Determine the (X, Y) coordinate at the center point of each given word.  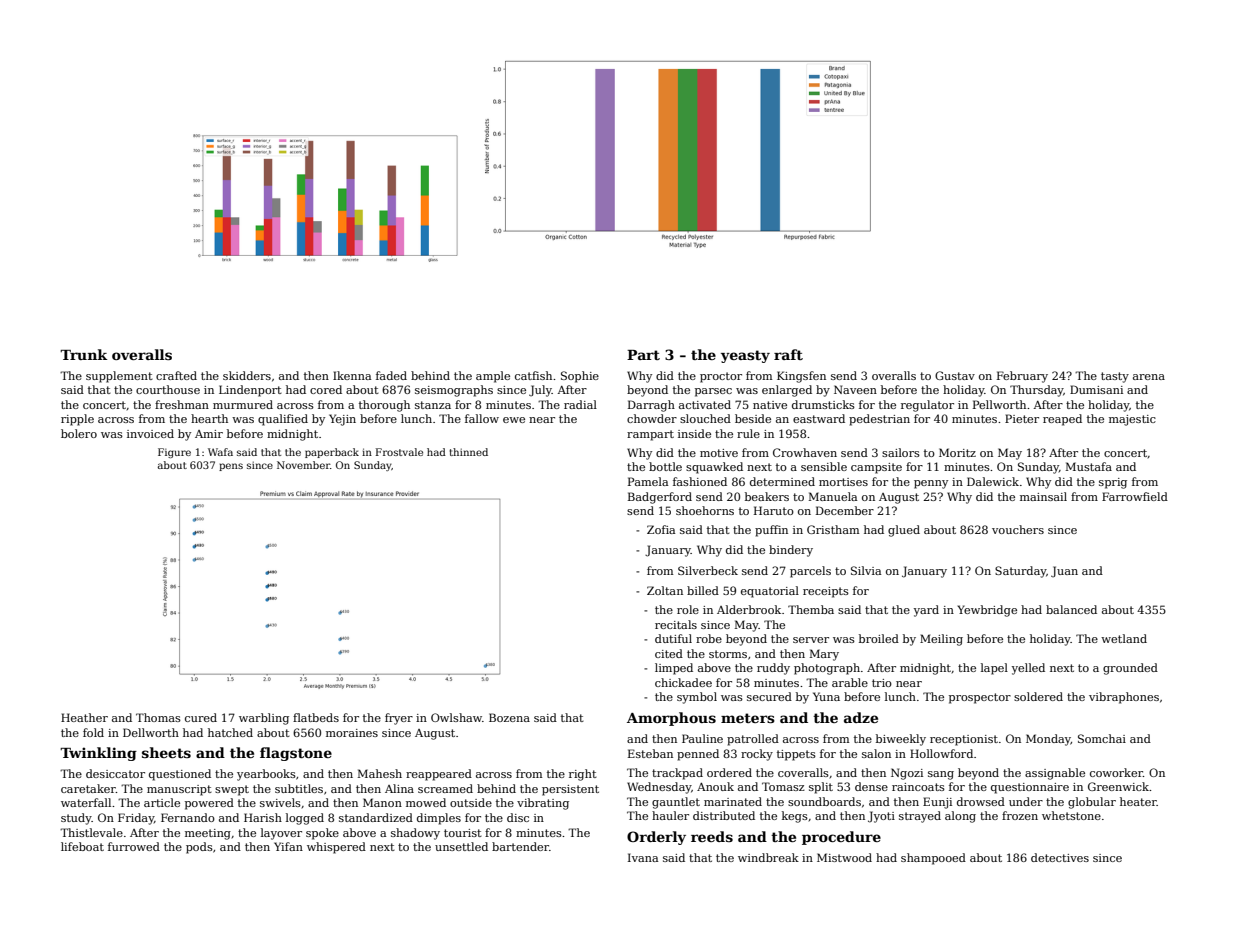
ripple (77, 420)
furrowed (134, 846)
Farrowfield (1135, 496)
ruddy (773, 669)
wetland (1124, 638)
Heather (84, 717)
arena (1149, 377)
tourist (463, 833)
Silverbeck (708, 570)
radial (580, 404)
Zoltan (665, 590)
